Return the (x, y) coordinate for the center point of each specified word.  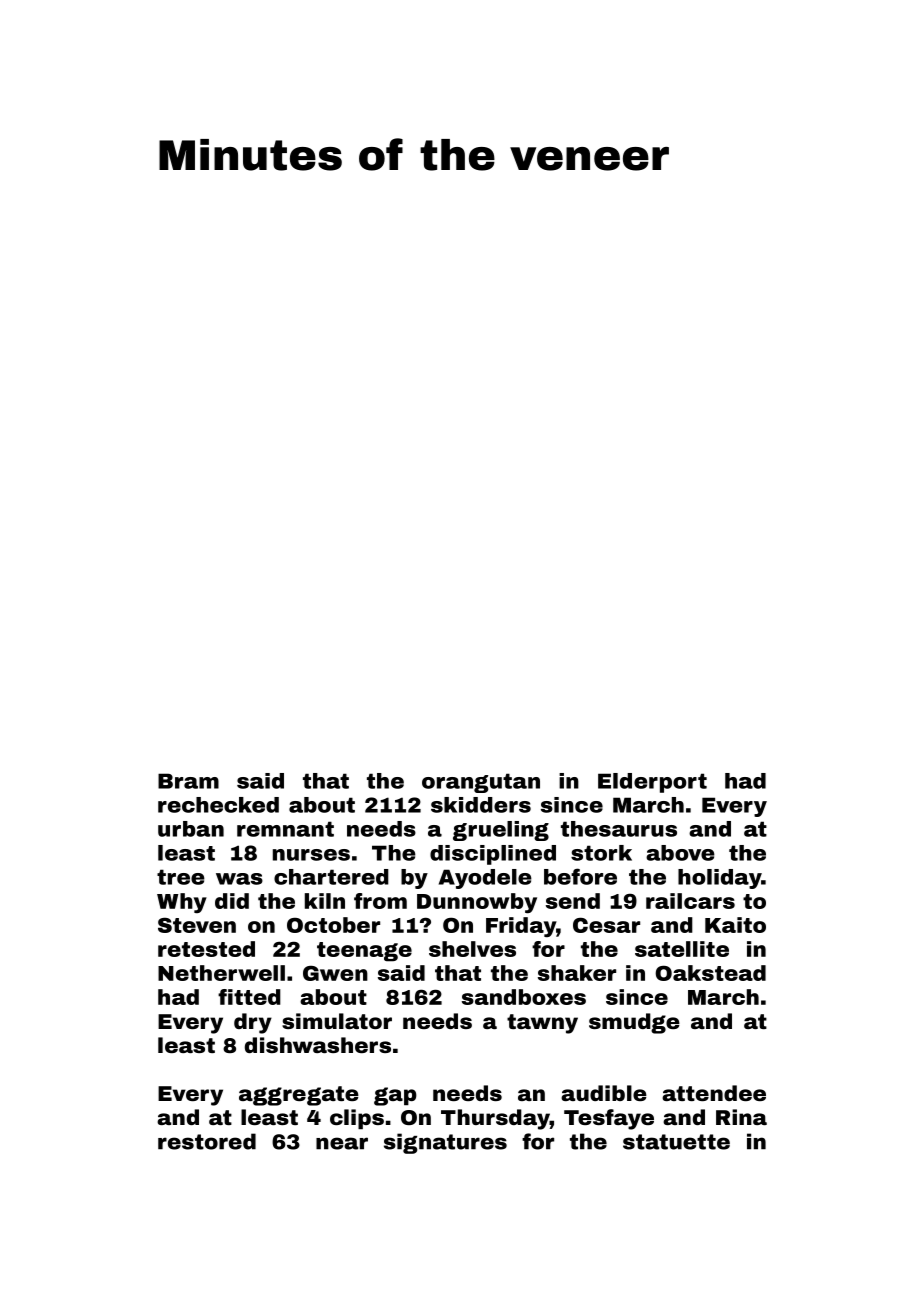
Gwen (335, 973)
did (232, 901)
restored (207, 1141)
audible (604, 1093)
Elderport (652, 783)
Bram (188, 781)
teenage (364, 952)
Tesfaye (609, 1119)
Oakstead (710, 973)
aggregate (299, 1096)
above (680, 853)
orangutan (481, 783)
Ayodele (485, 879)
